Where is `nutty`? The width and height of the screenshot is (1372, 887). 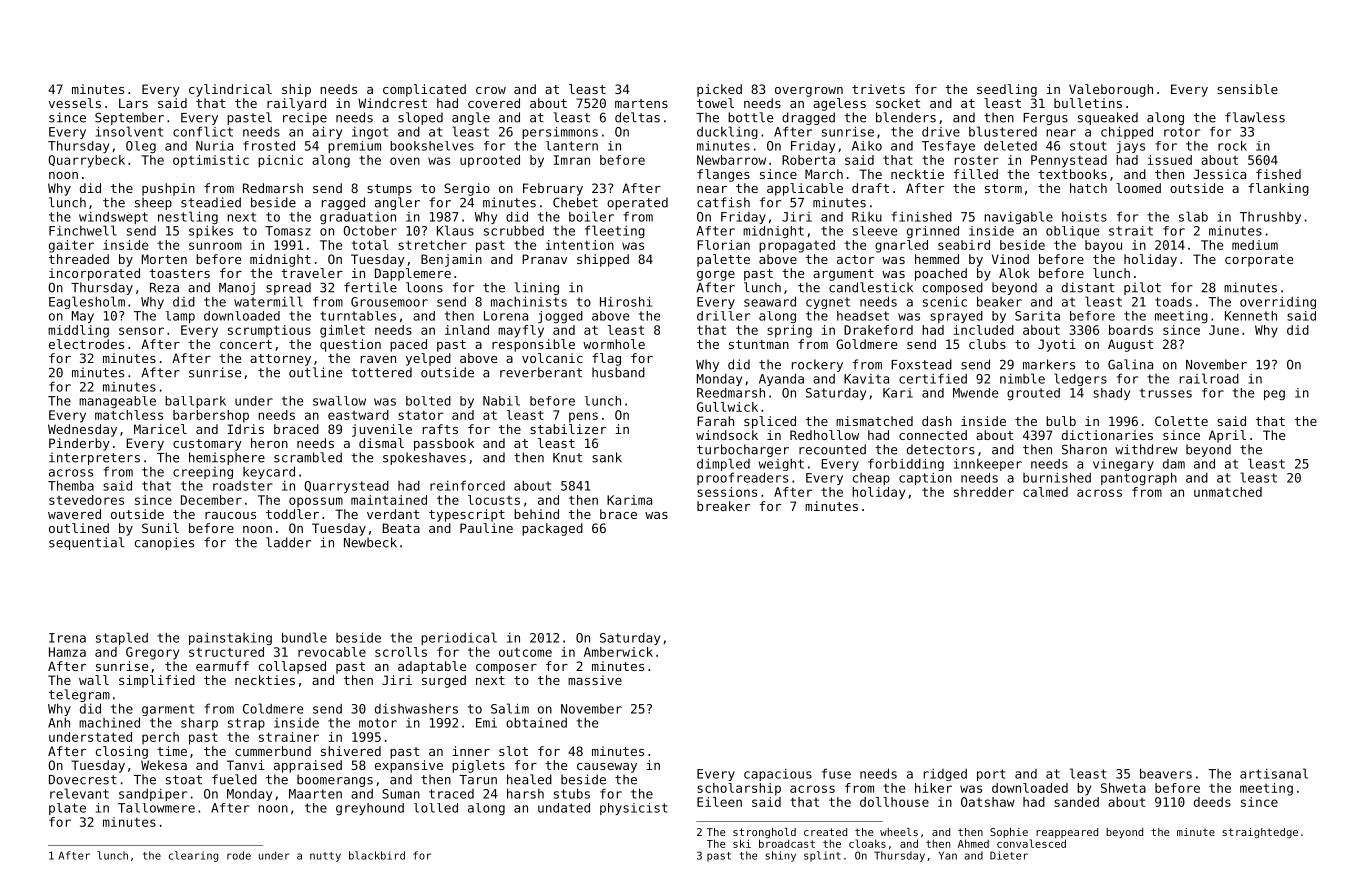 nutty is located at coordinates (325, 857).
